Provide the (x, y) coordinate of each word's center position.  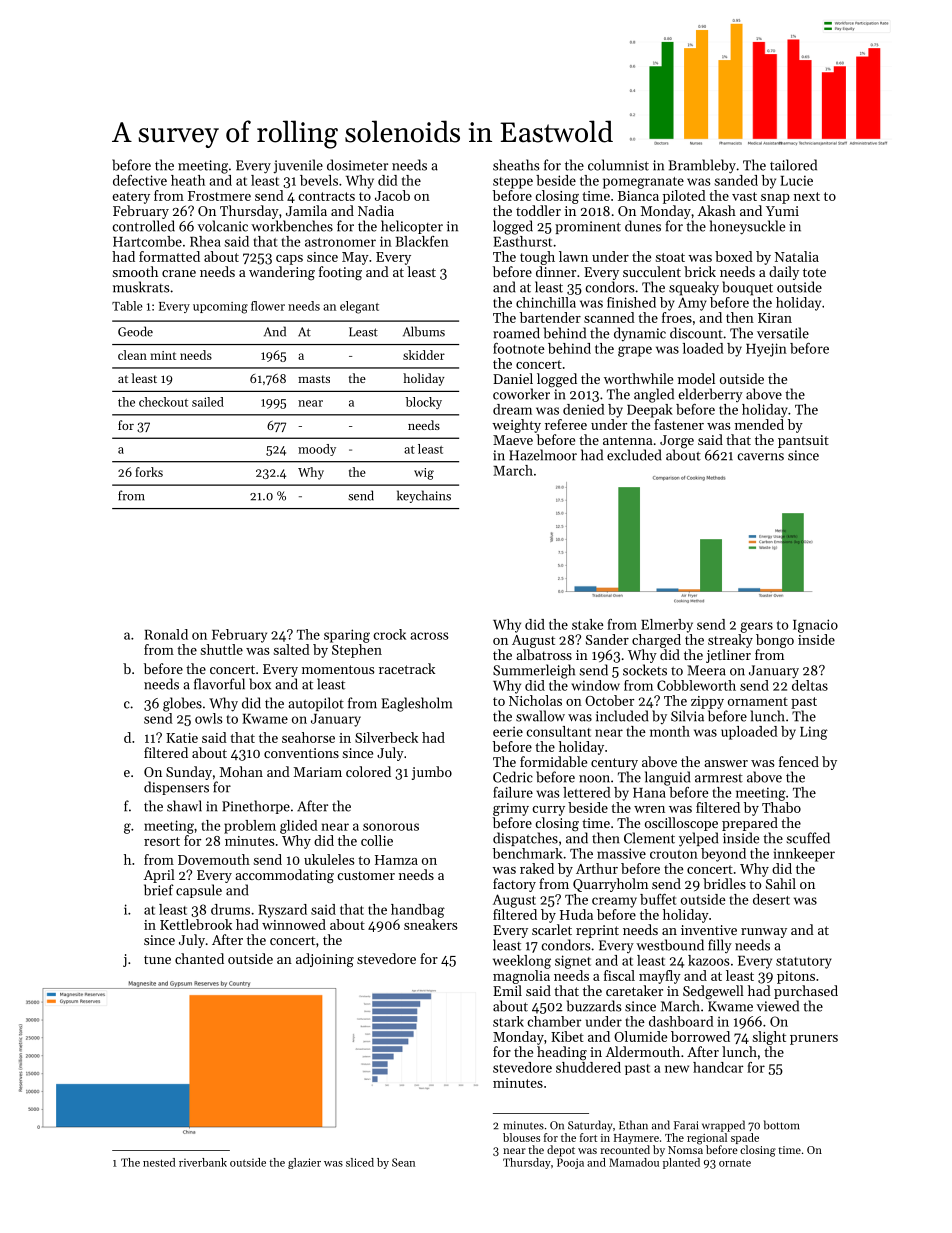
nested (159, 1162)
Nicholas (535, 700)
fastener (679, 424)
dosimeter (357, 165)
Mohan (241, 771)
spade (745, 1138)
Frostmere (219, 196)
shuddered (588, 1067)
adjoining (325, 960)
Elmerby (667, 626)
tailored (793, 165)
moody (317, 450)
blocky (424, 403)
